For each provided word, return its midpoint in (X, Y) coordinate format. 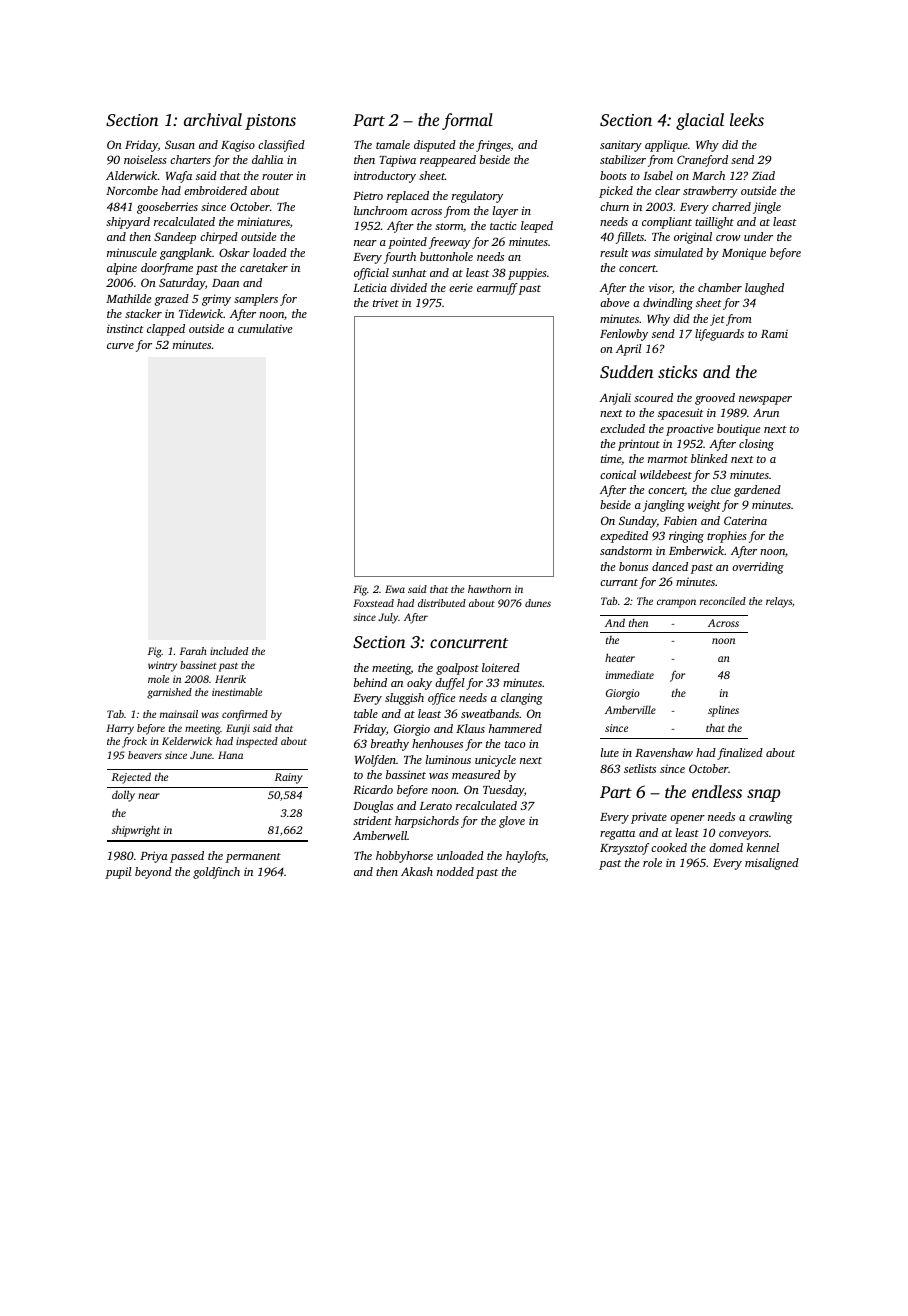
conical (618, 474)
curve (120, 346)
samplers (256, 300)
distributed (442, 603)
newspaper (765, 400)
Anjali (615, 399)
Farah (193, 651)
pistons (270, 122)
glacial (700, 121)
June (201, 755)
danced (670, 566)
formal (467, 121)
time (611, 458)
